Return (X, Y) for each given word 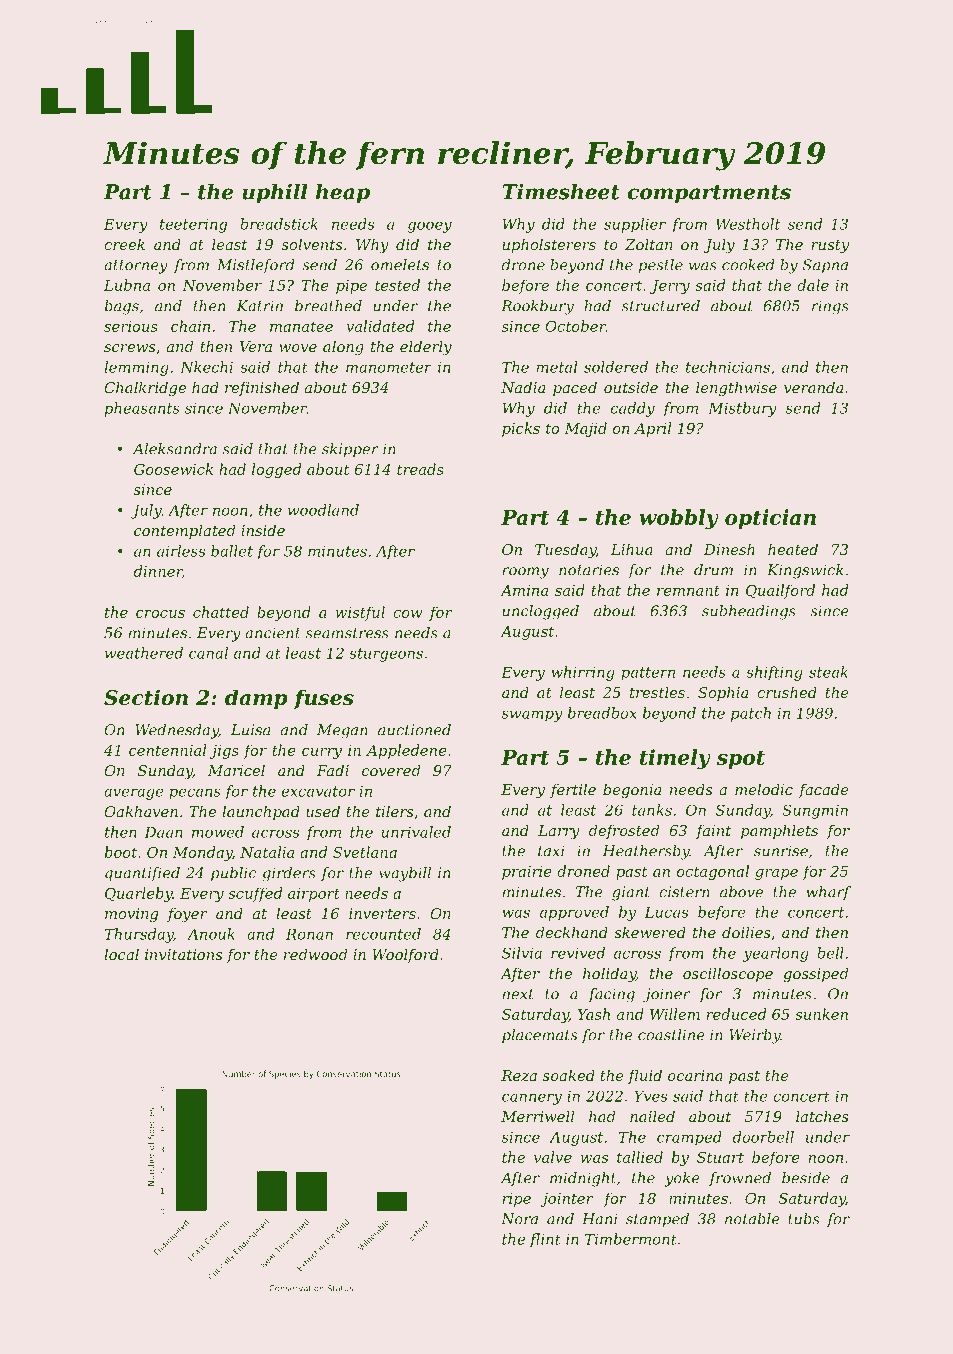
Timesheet (561, 192)
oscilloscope (728, 974)
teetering (193, 225)
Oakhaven (141, 811)
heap (343, 194)
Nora (519, 1219)
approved (574, 913)
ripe (516, 1200)
